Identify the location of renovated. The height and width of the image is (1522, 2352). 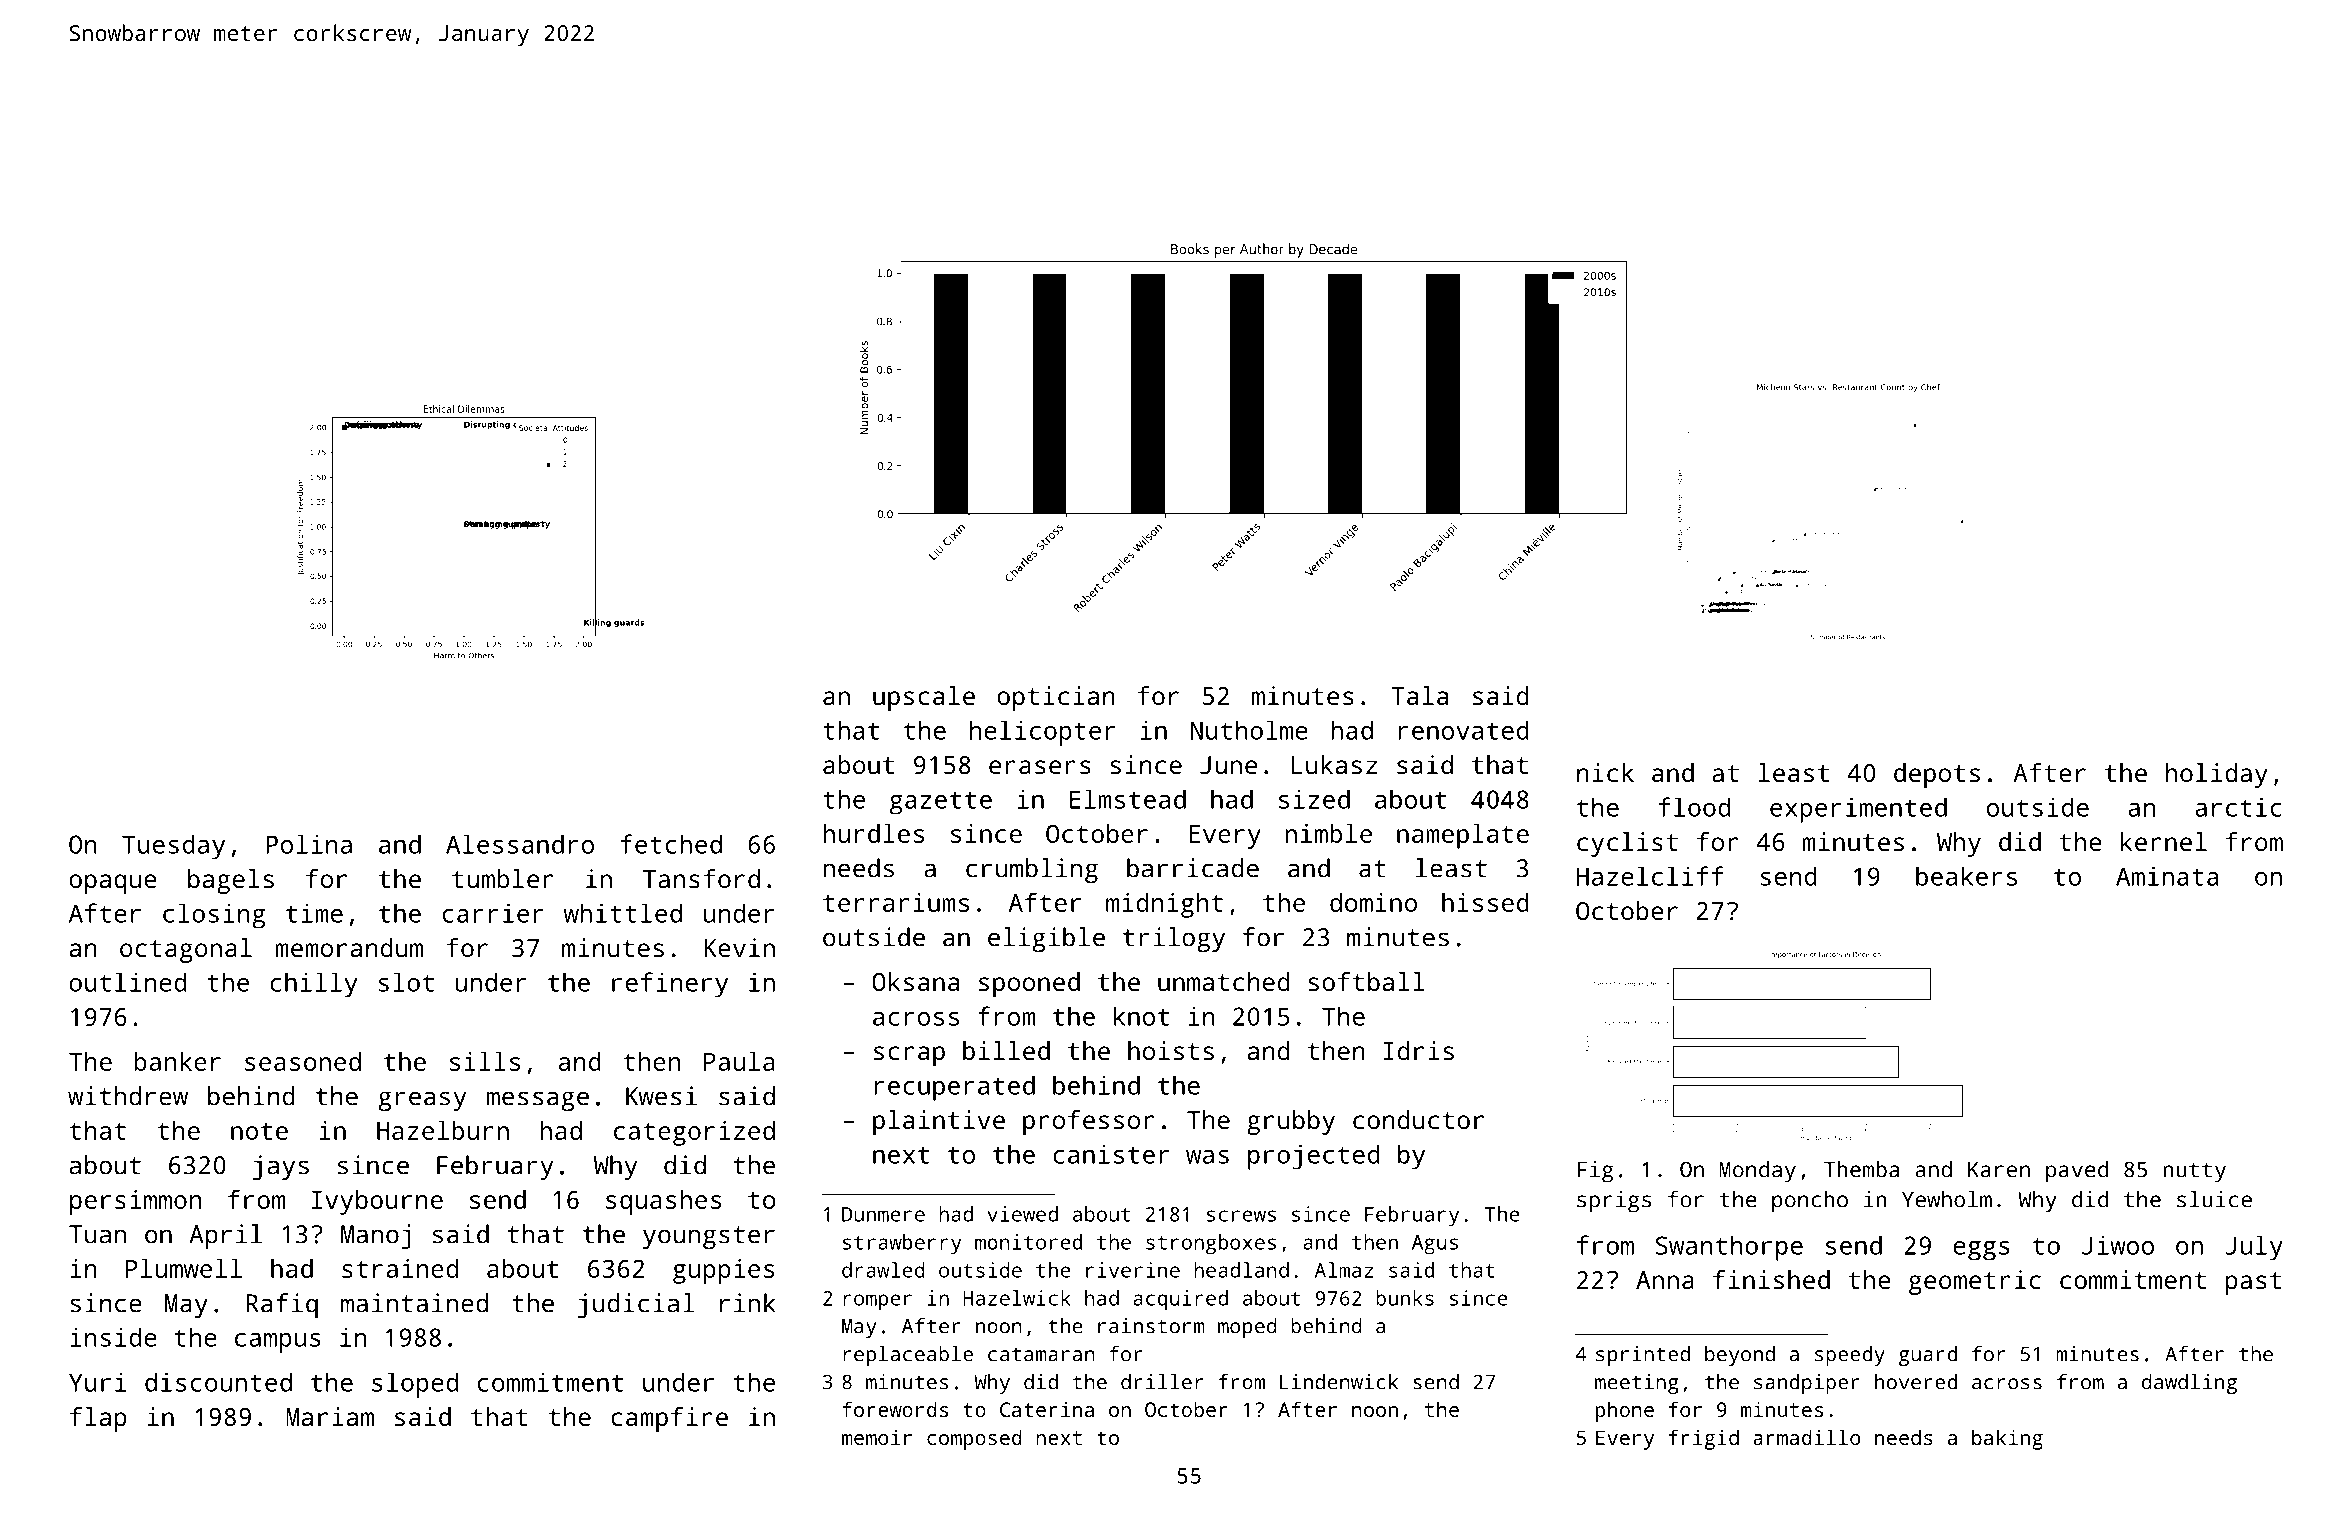
(1463, 730).
